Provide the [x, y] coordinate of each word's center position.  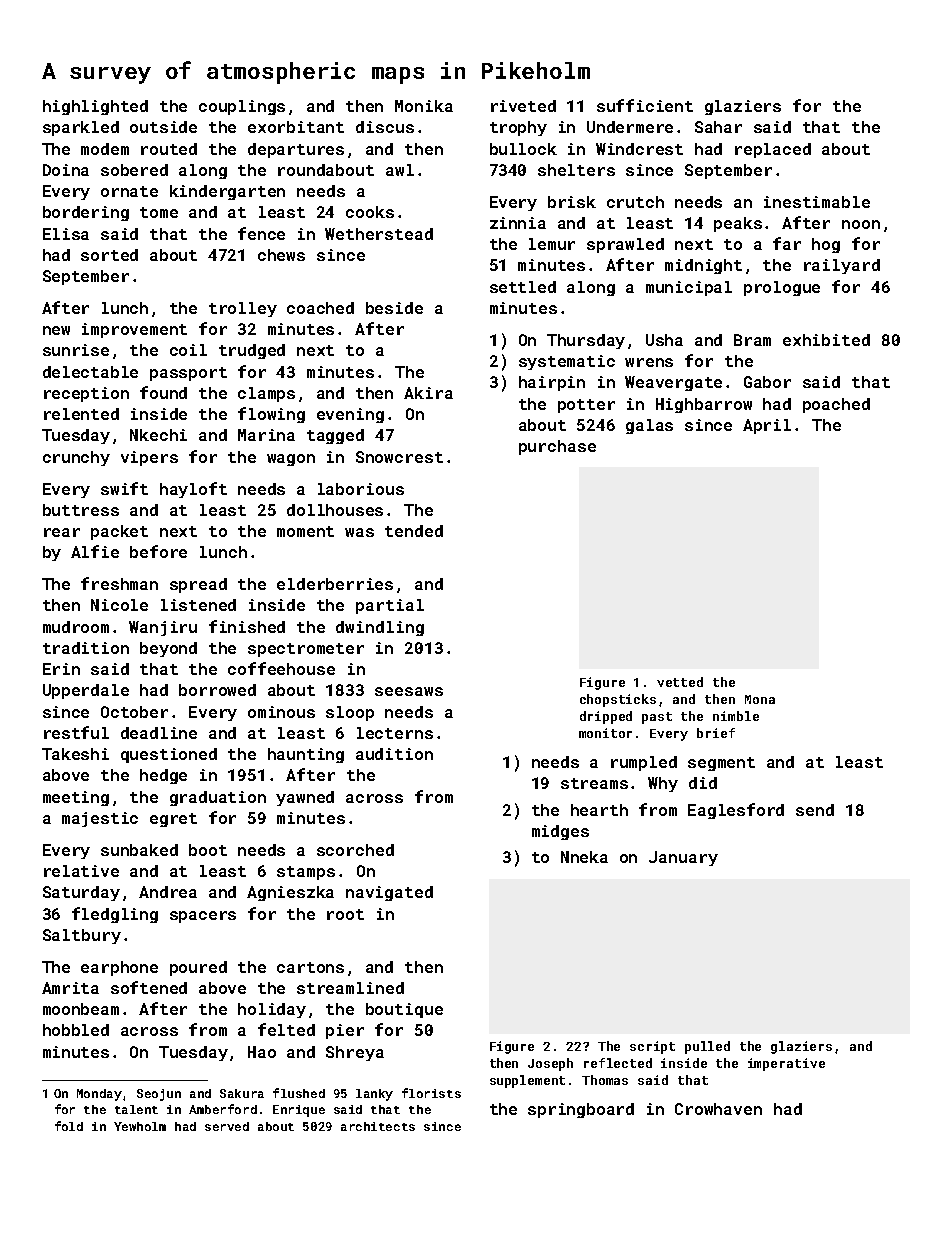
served [227, 1126]
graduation [218, 798]
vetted [680, 682]
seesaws [409, 691]
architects [378, 1126]
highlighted [95, 107]
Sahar [718, 127]
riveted [523, 106]
